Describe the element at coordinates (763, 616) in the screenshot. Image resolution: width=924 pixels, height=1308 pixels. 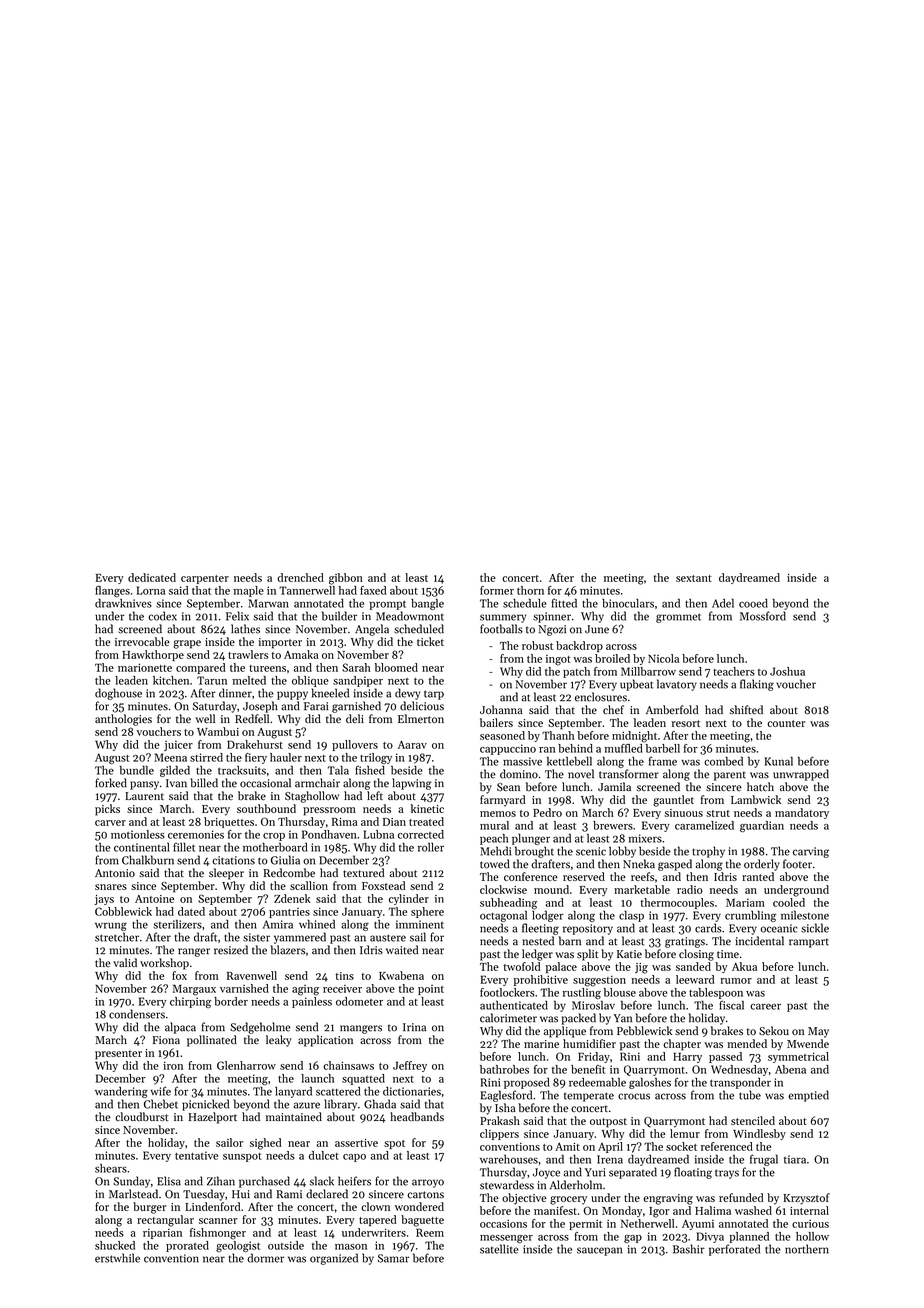
I see `Mossford` at that location.
